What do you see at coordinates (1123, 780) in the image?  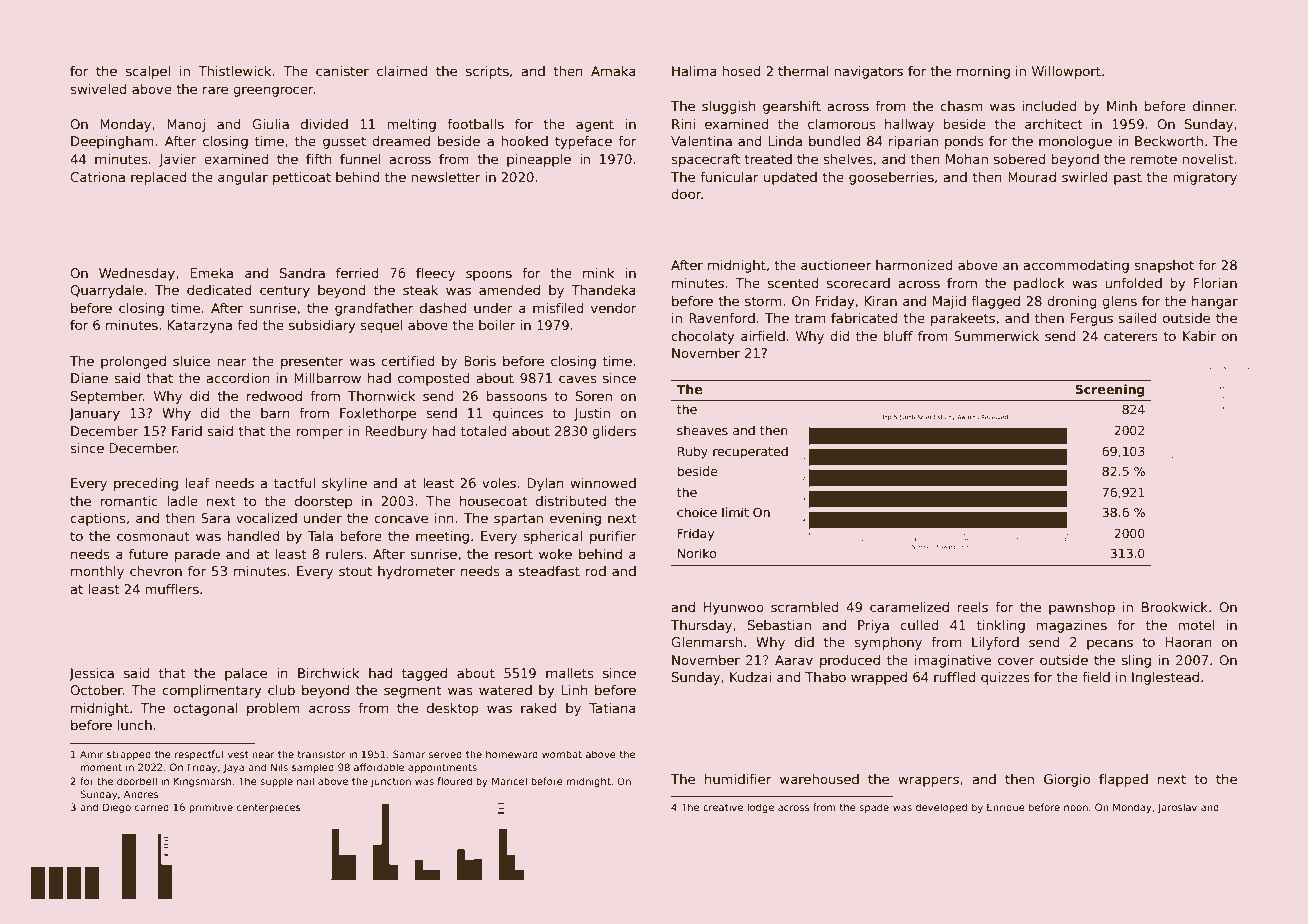 I see `flapped` at bounding box center [1123, 780].
